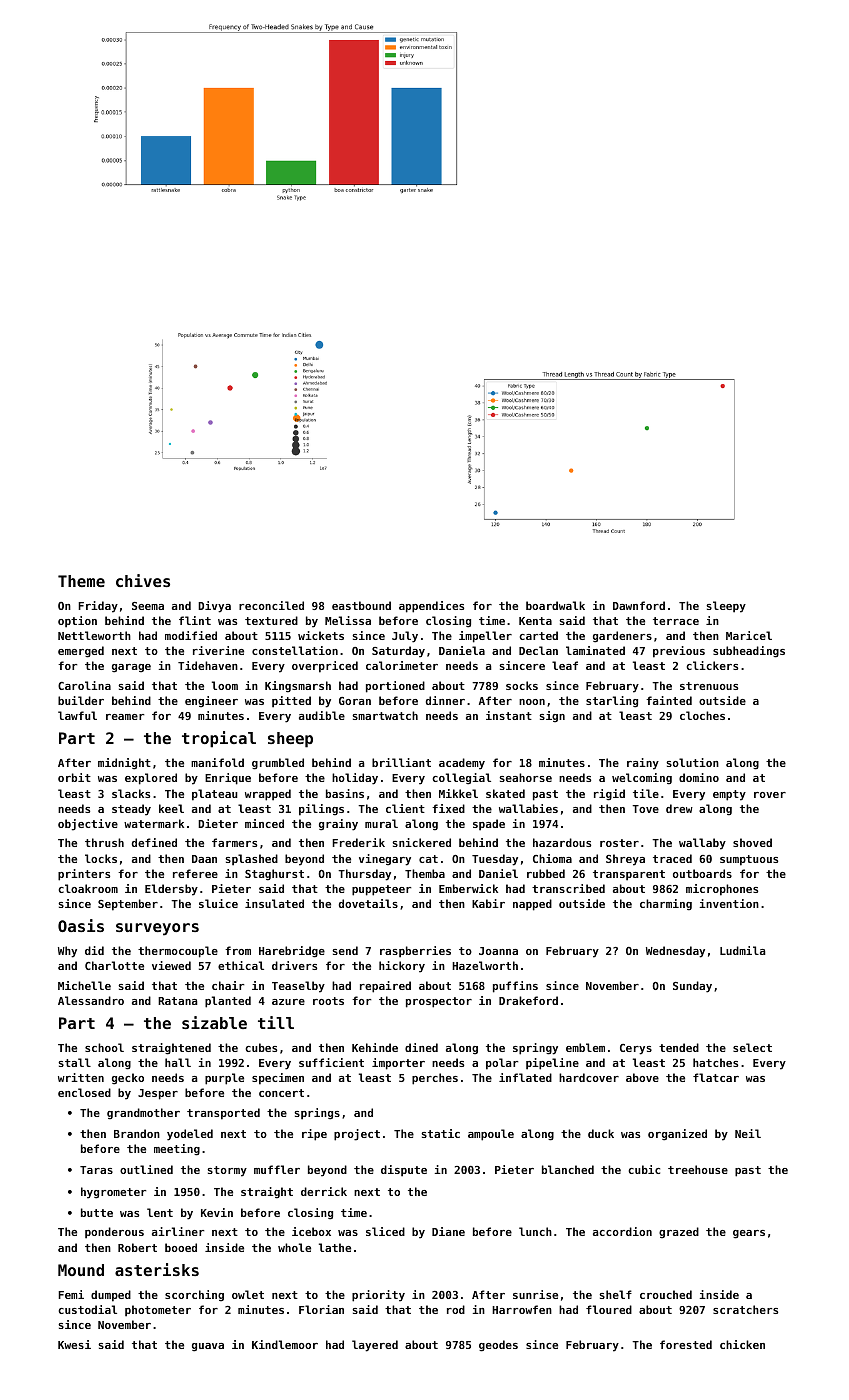 Image resolution: width=849 pixels, height=1400 pixels. I want to click on Maricel, so click(749, 635).
